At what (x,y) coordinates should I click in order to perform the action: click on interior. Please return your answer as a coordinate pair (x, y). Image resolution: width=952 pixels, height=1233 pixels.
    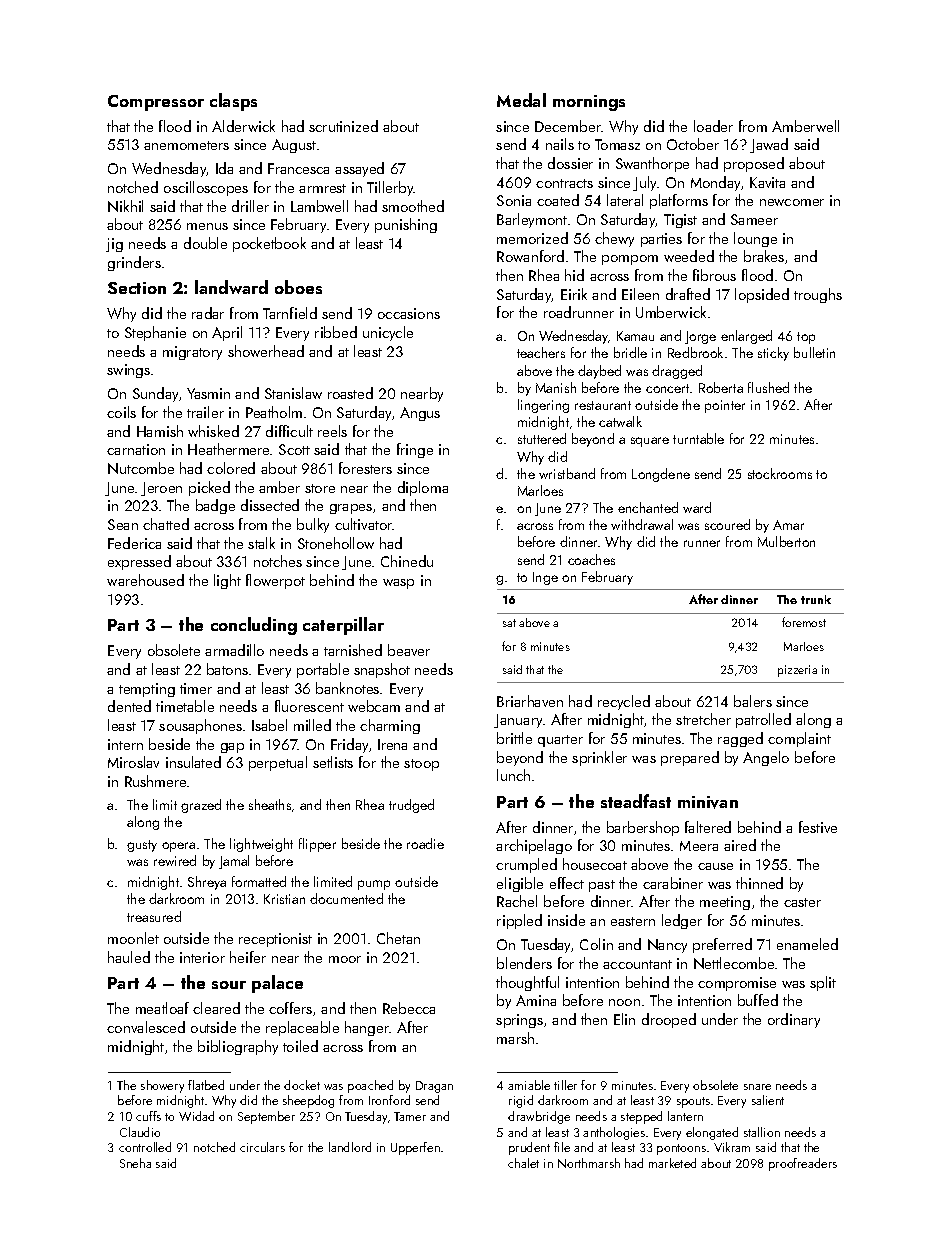
    Looking at the image, I should click on (202, 957).
